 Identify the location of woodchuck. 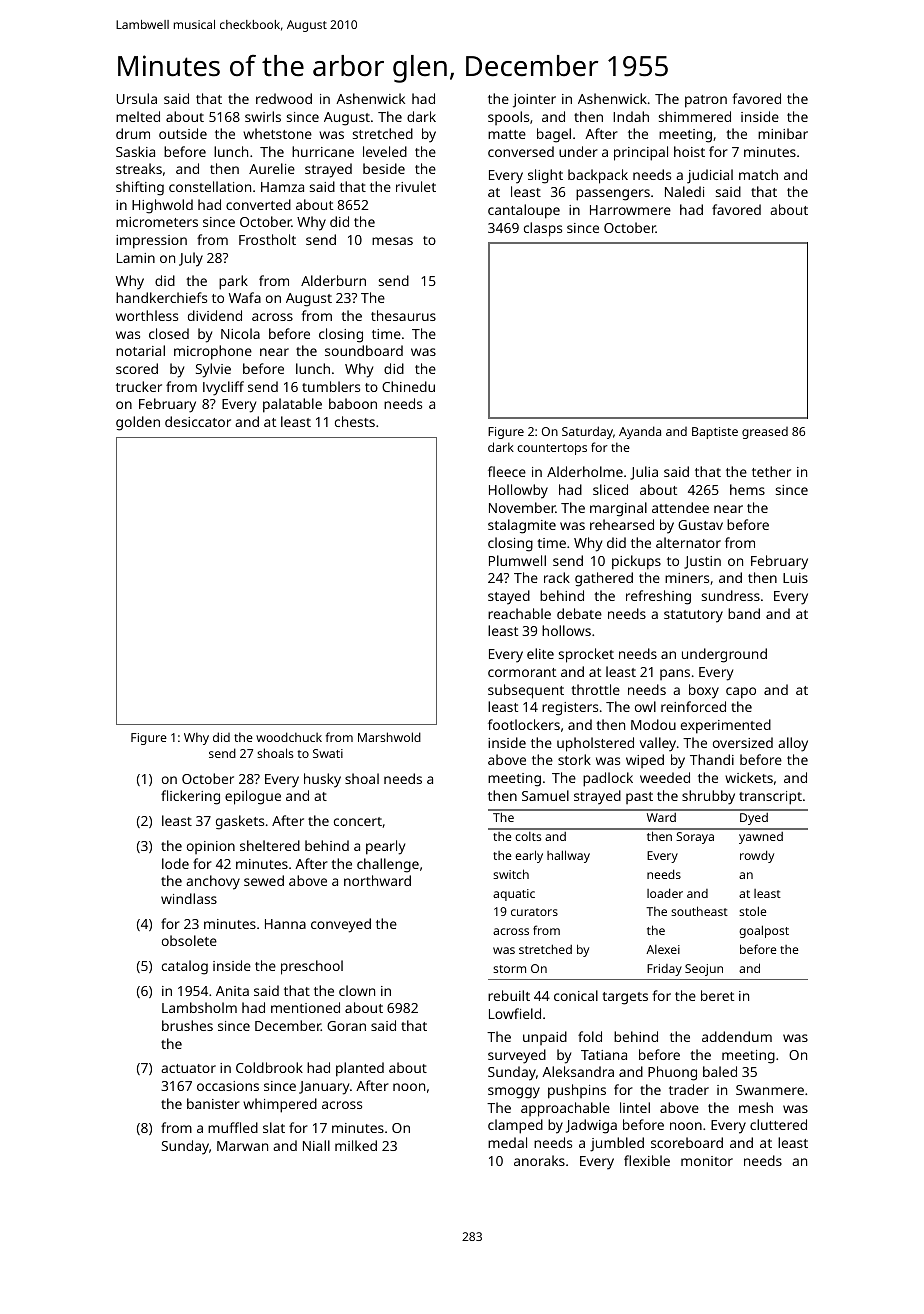
(289, 737).
